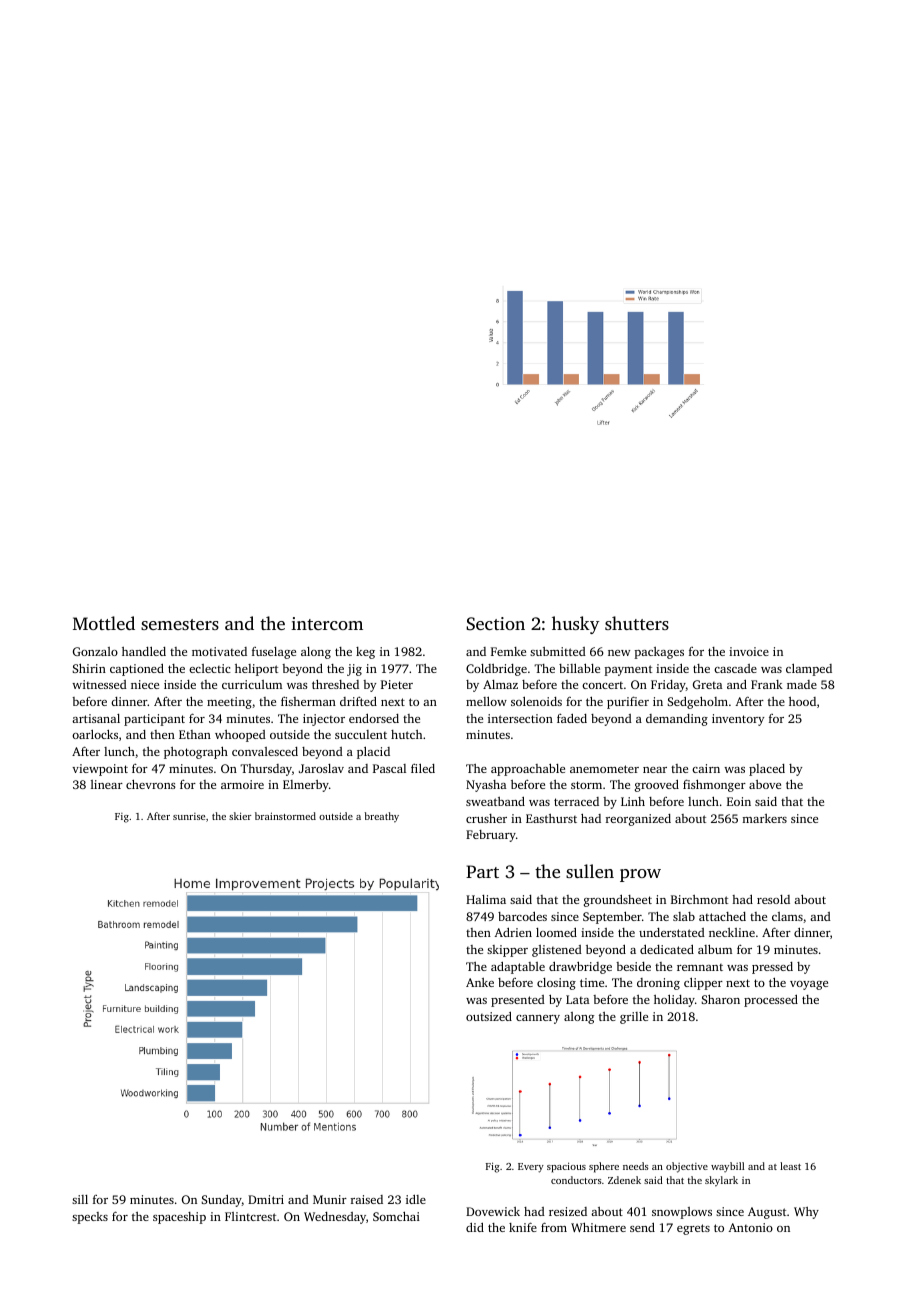  What do you see at coordinates (327, 623) in the screenshot?
I see `intercom` at bounding box center [327, 623].
